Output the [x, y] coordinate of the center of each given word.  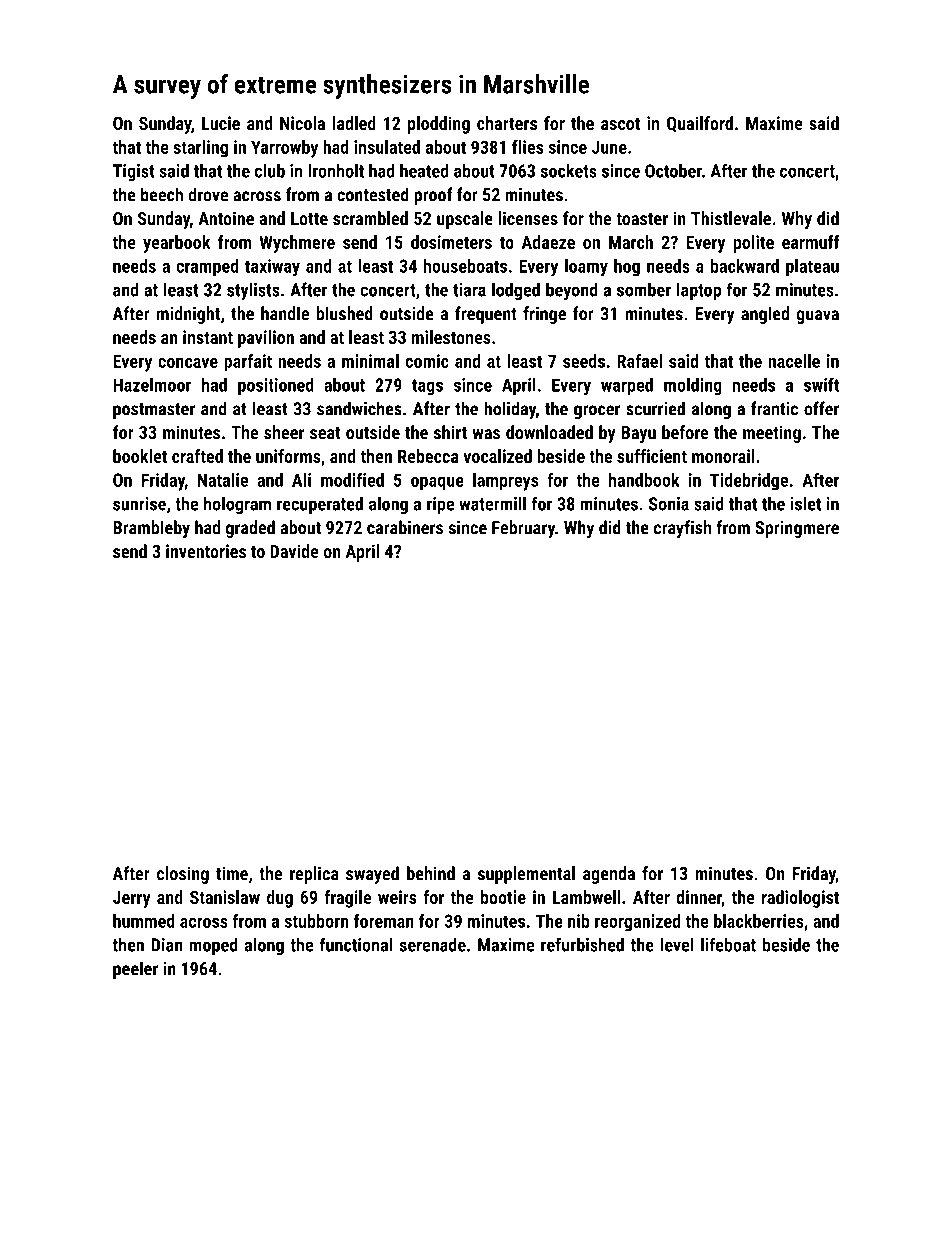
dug [280, 899]
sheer [284, 432]
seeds [584, 361]
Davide [294, 551]
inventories [206, 551]
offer [821, 408]
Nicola [302, 123]
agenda [609, 875]
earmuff [811, 242]
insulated [387, 147]
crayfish [682, 529]
